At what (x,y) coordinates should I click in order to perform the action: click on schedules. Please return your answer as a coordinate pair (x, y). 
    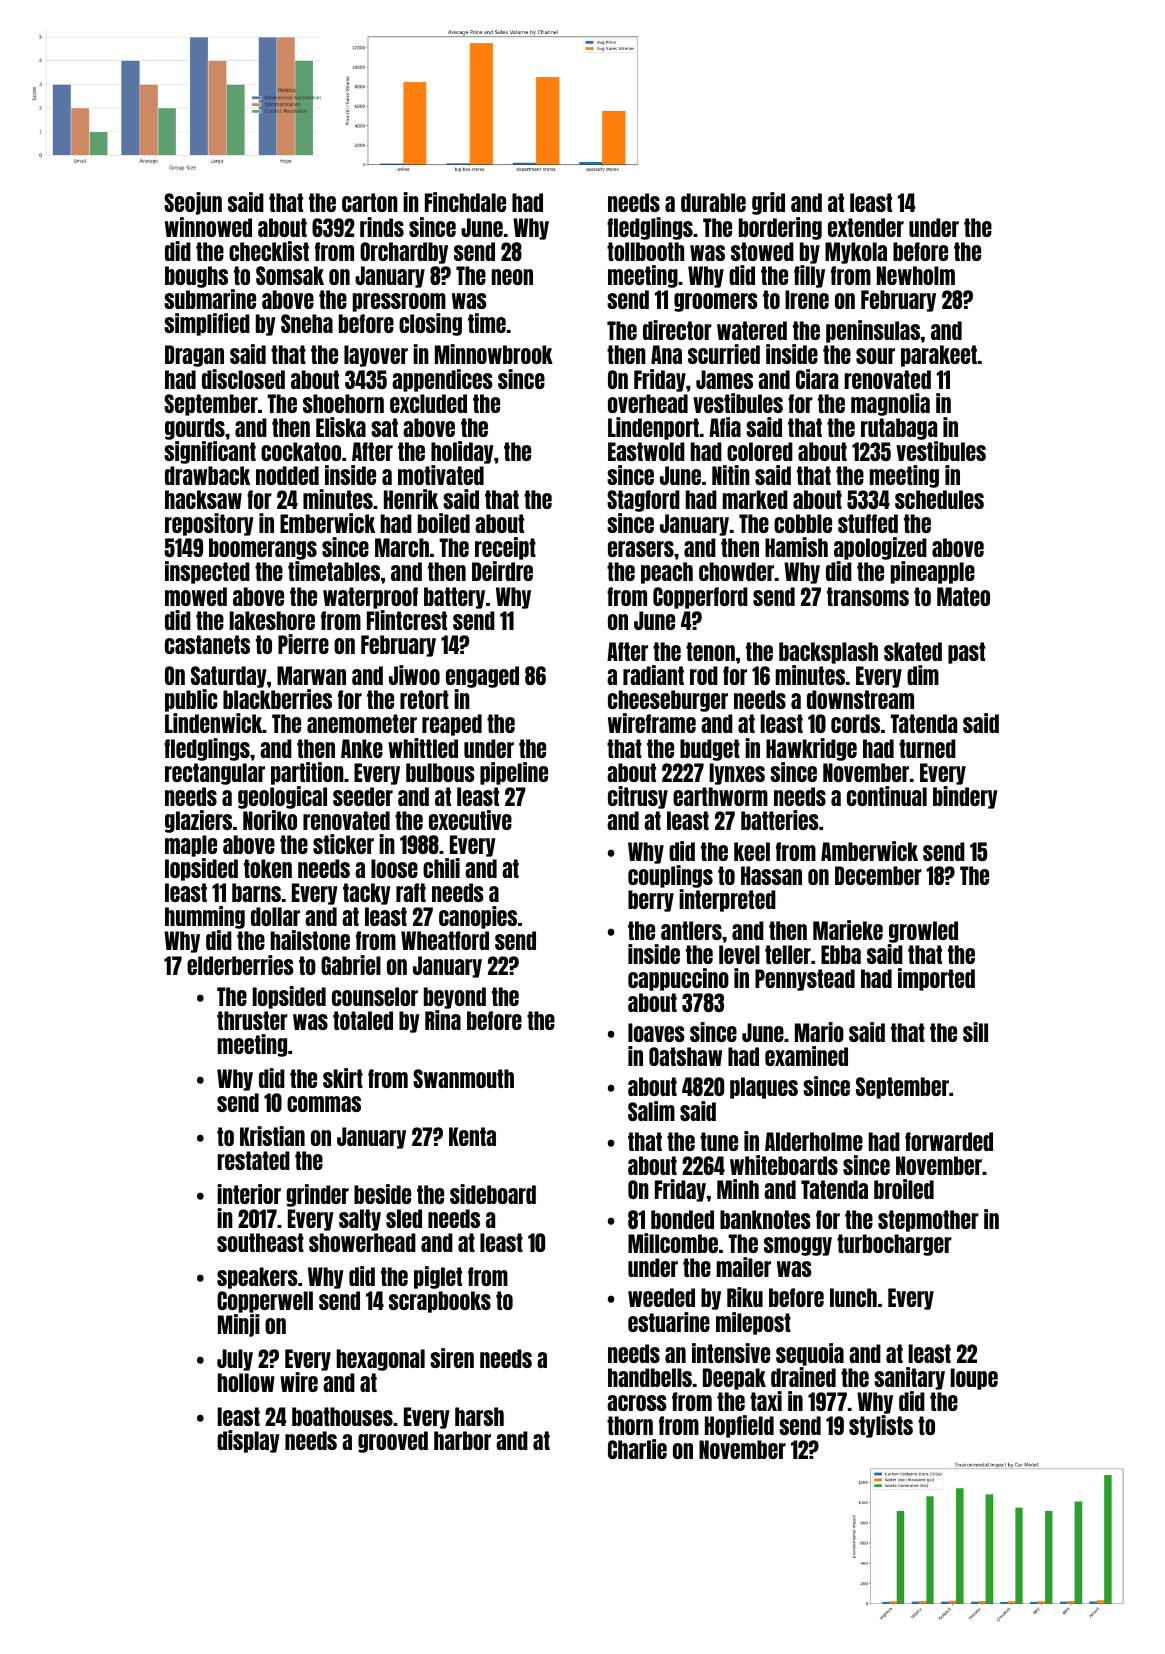
    Looking at the image, I should click on (939, 499).
